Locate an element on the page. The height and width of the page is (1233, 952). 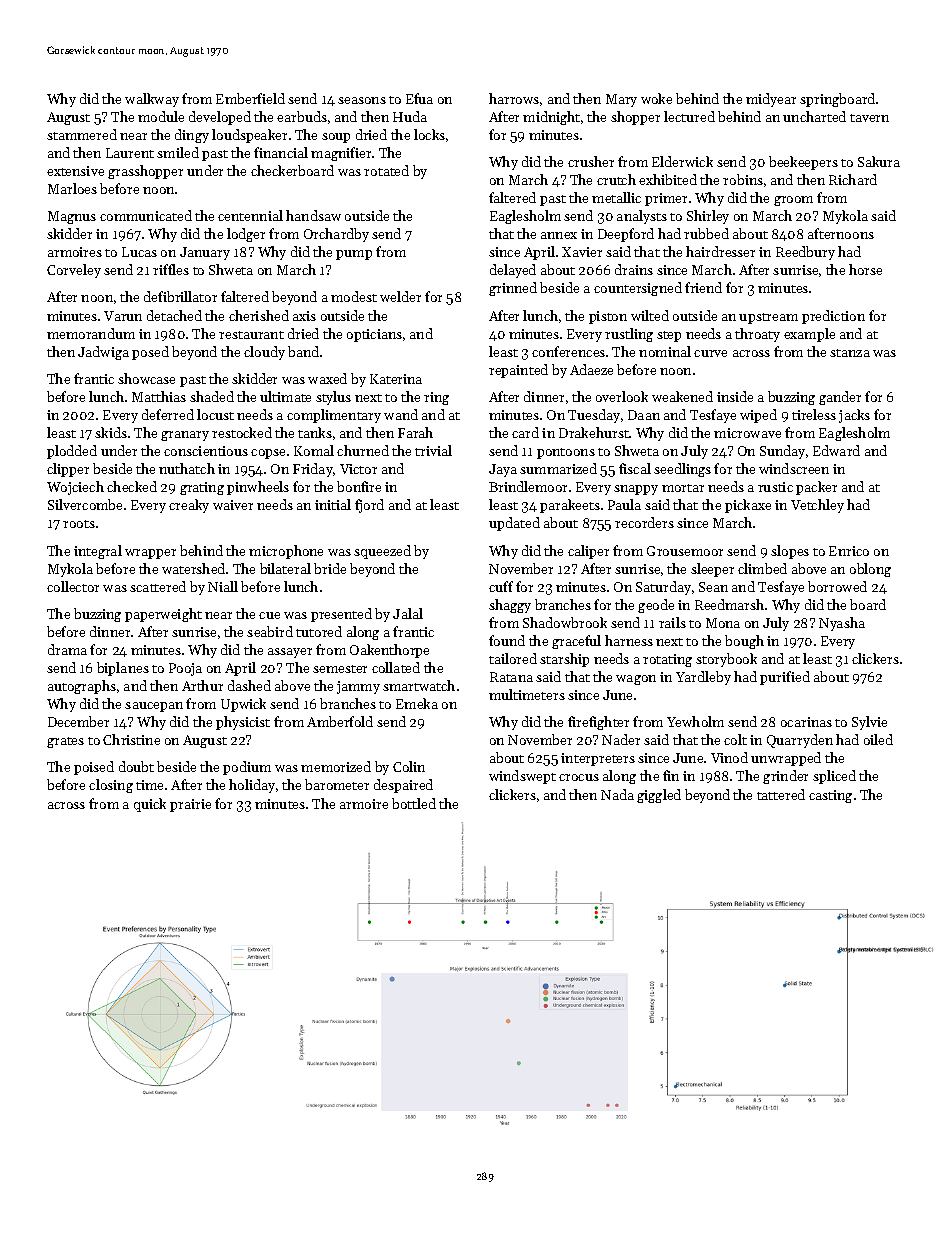
bottled is located at coordinates (414, 803).
